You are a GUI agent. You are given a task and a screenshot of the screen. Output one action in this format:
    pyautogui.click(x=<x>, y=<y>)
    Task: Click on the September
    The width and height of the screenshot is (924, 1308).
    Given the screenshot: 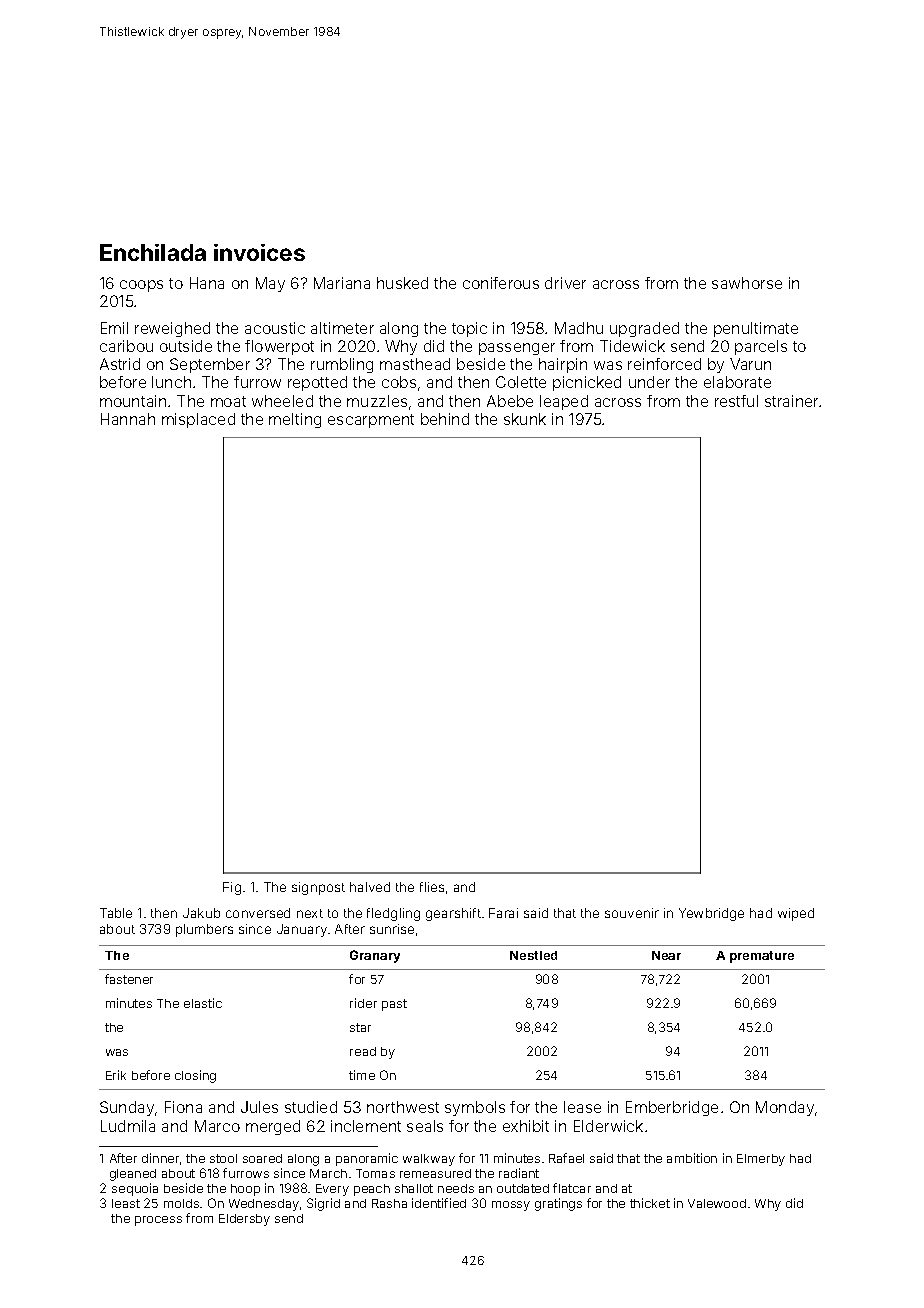 What is the action you would take?
    pyautogui.click(x=210, y=365)
